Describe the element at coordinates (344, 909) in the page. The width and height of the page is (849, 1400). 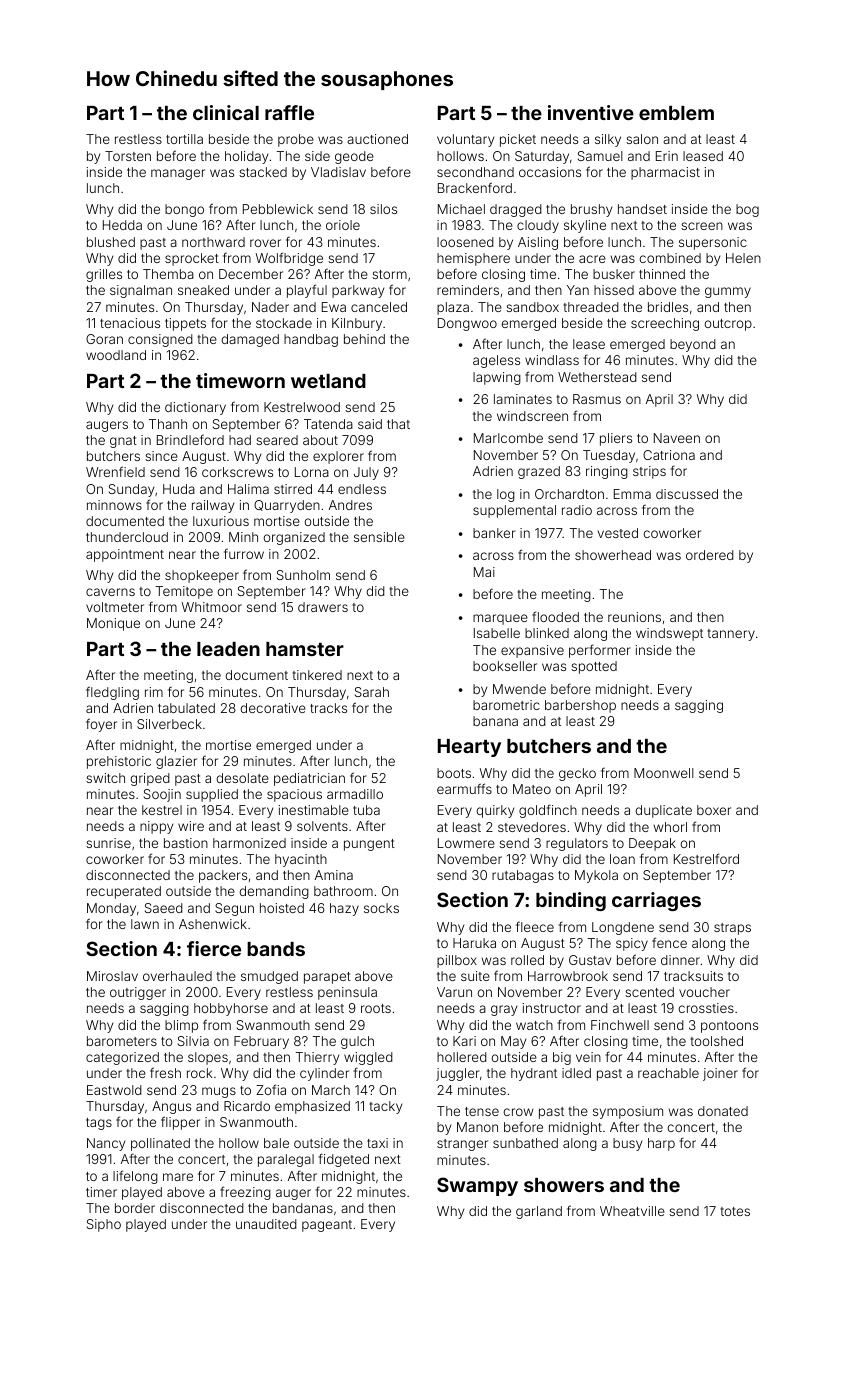
I see `hazy` at that location.
